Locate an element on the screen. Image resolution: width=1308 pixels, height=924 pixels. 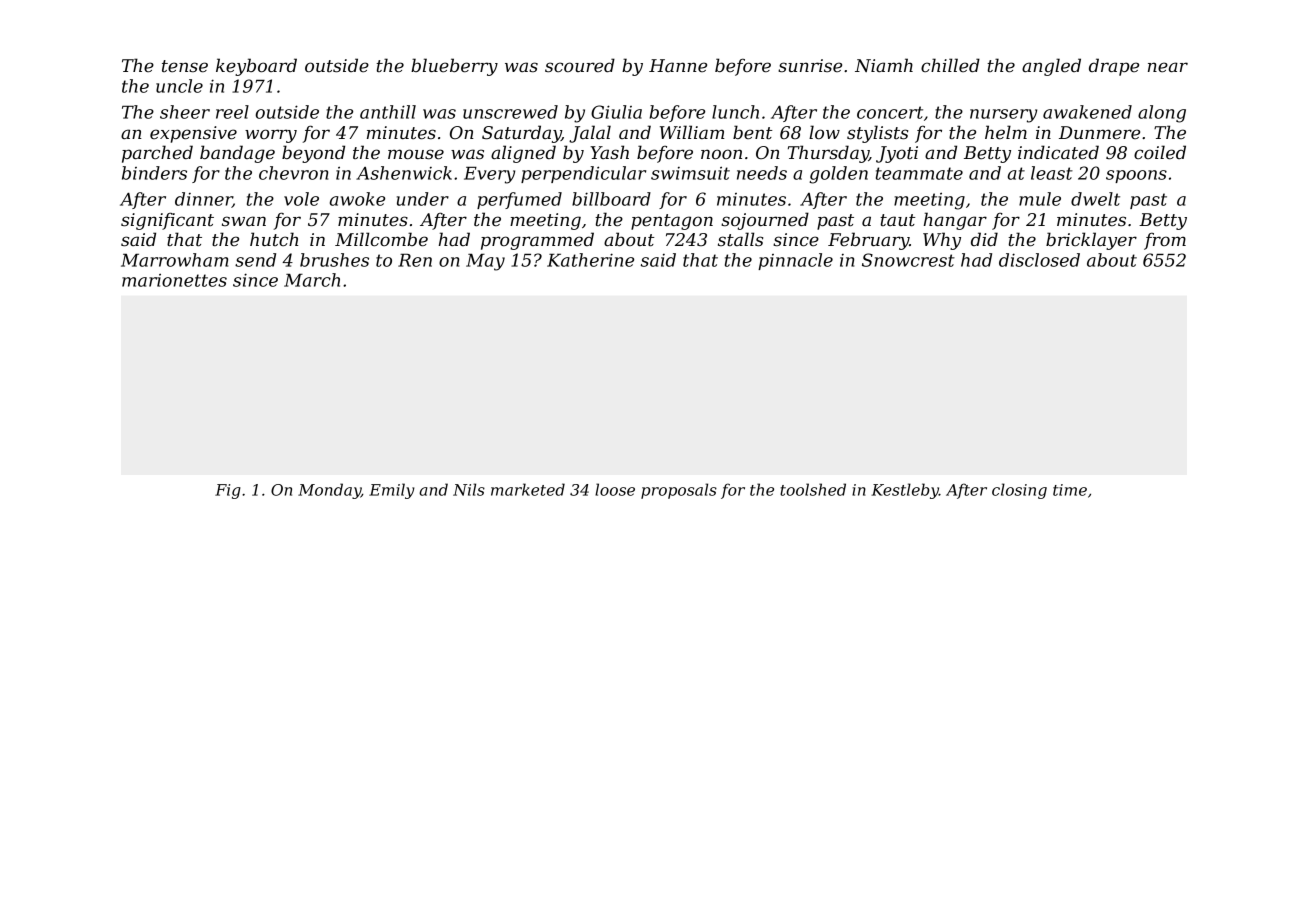
chilled is located at coordinates (950, 65).
